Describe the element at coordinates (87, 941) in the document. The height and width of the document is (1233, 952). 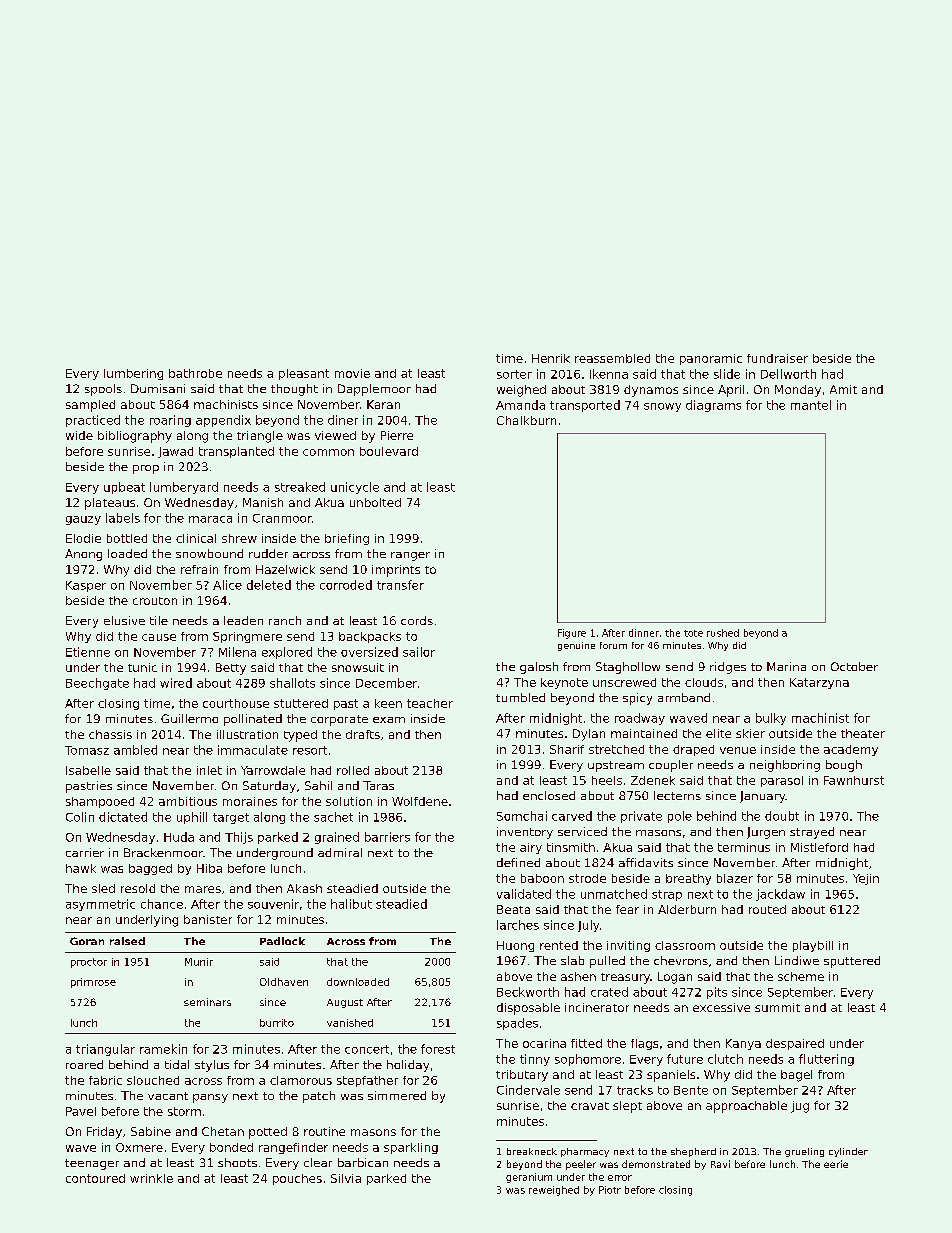
I see `Goran` at that location.
